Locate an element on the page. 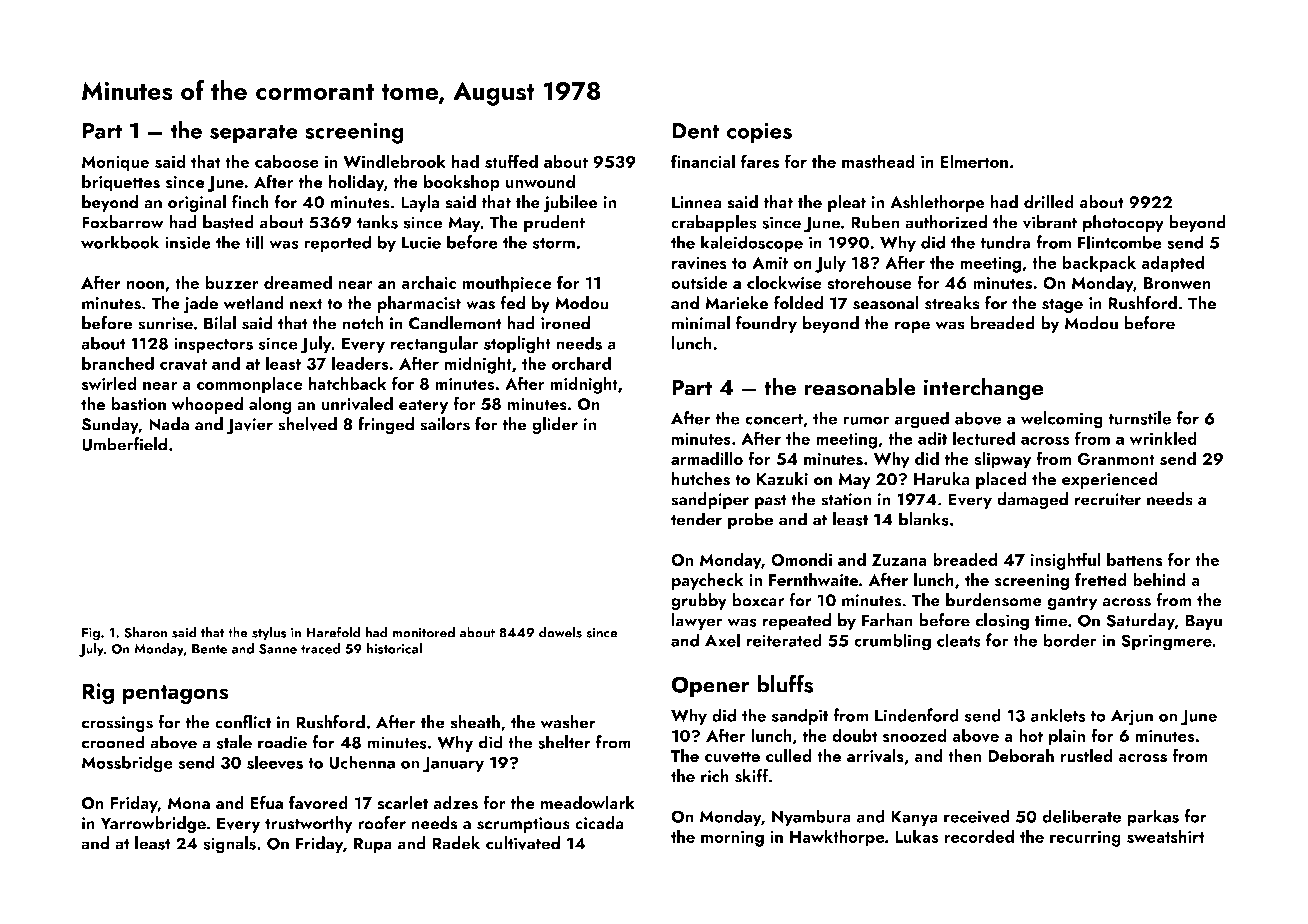 This page has height=924, width=1308. separate is located at coordinates (254, 134).
